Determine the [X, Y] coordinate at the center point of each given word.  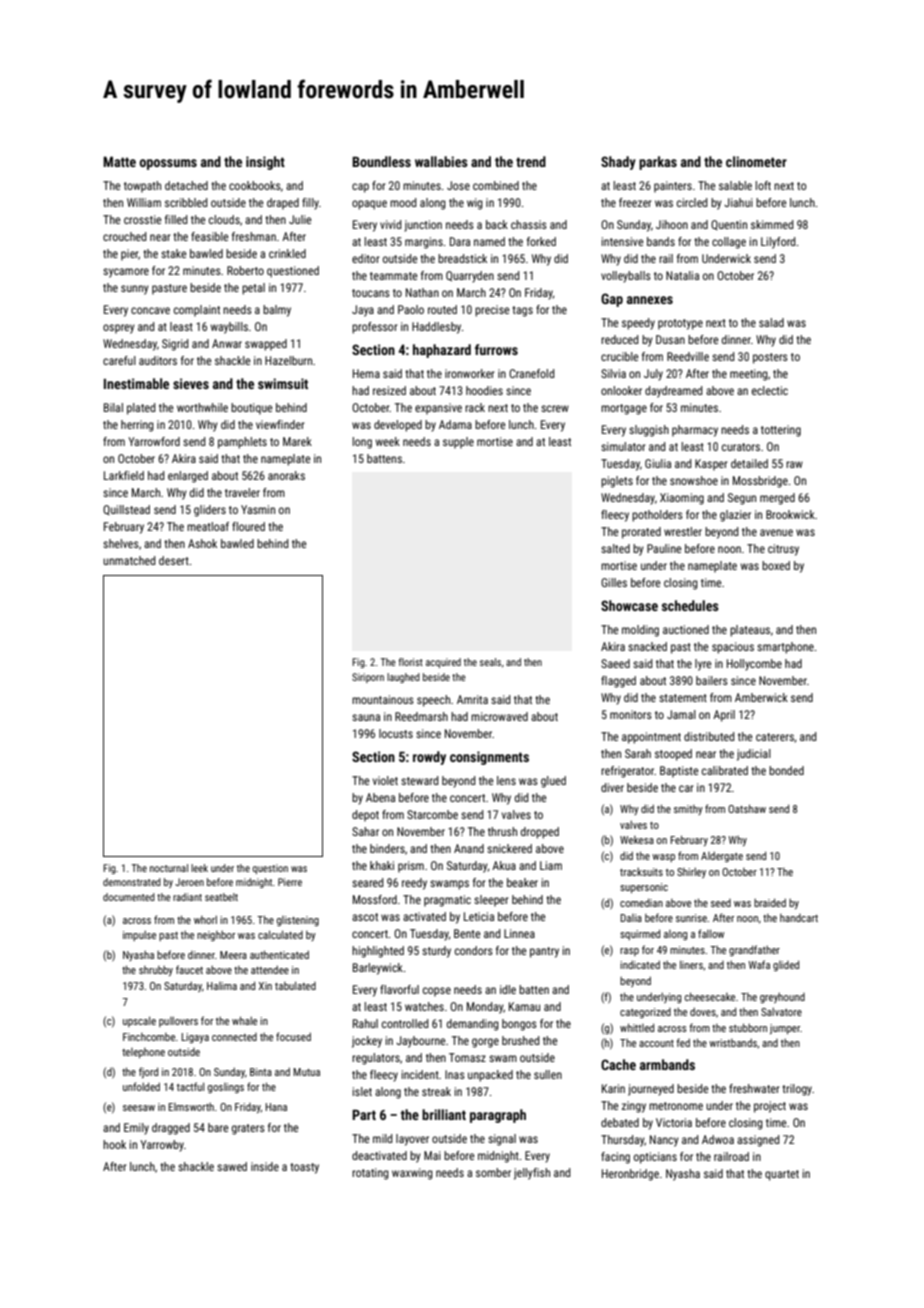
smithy [688, 810]
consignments [489, 758]
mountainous [383, 699]
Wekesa [637, 840]
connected [234, 1037]
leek [199, 868]
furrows [496, 349]
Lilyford [778, 243]
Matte [119, 161]
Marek [297, 441]
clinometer [756, 161]
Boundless [381, 161]
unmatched [129, 560]
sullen [548, 1074]
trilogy [797, 1090]
